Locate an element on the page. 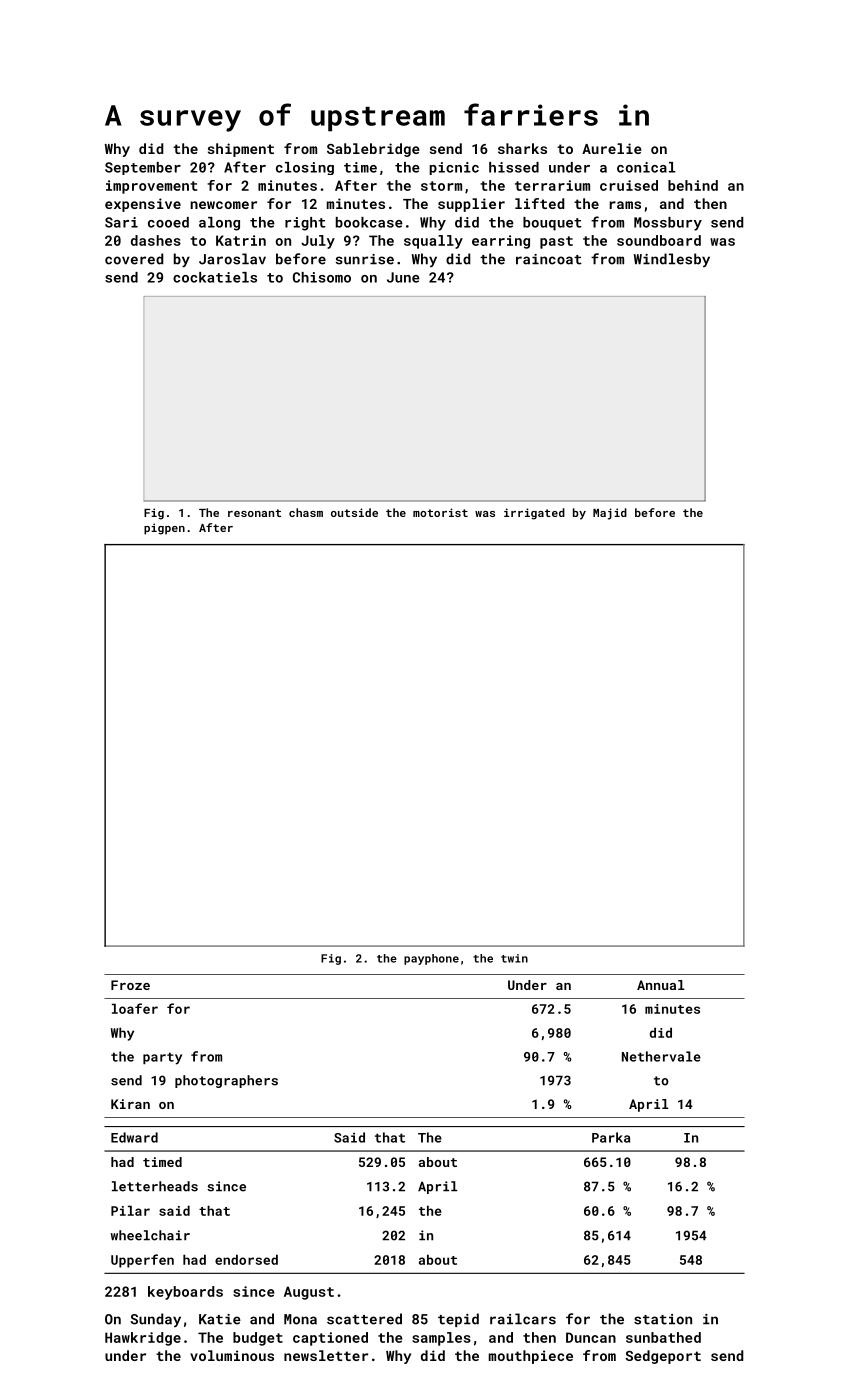 This document has height=1400, width=849. endorsed is located at coordinates (246, 1259).
